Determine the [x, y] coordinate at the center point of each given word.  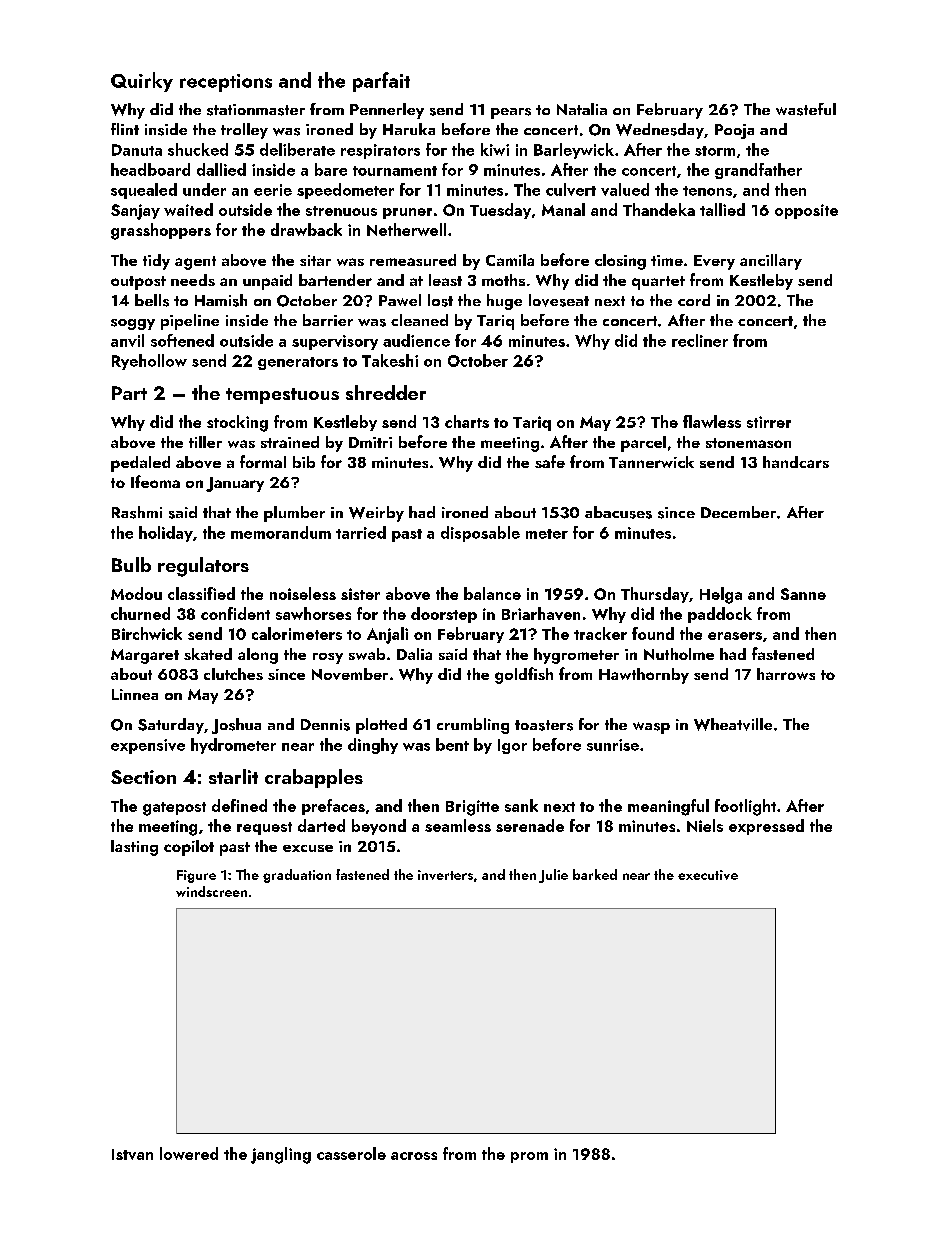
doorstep [444, 615]
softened [182, 340]
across [414, 1156]
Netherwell [406, 229]
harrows [786, 674]
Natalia [582, 109]
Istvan [132, 1154]
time [667, 260]
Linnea [135, 694]
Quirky [142, 82]
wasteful [806, 109]
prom [529, 1157]
